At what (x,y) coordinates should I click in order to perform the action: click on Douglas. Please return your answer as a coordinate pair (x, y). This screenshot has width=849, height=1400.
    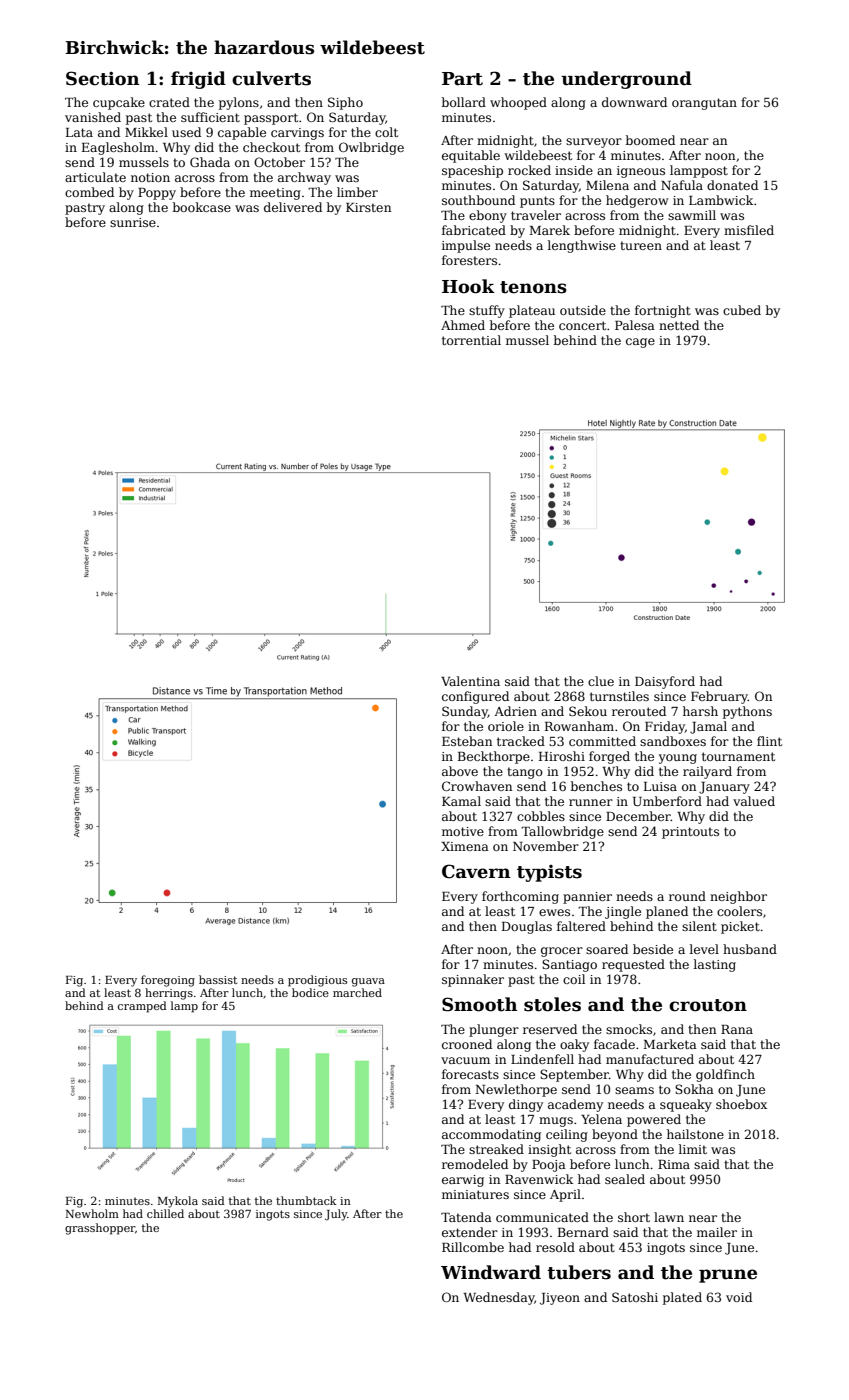
    Looking at the image, I should click on (527, 927).
